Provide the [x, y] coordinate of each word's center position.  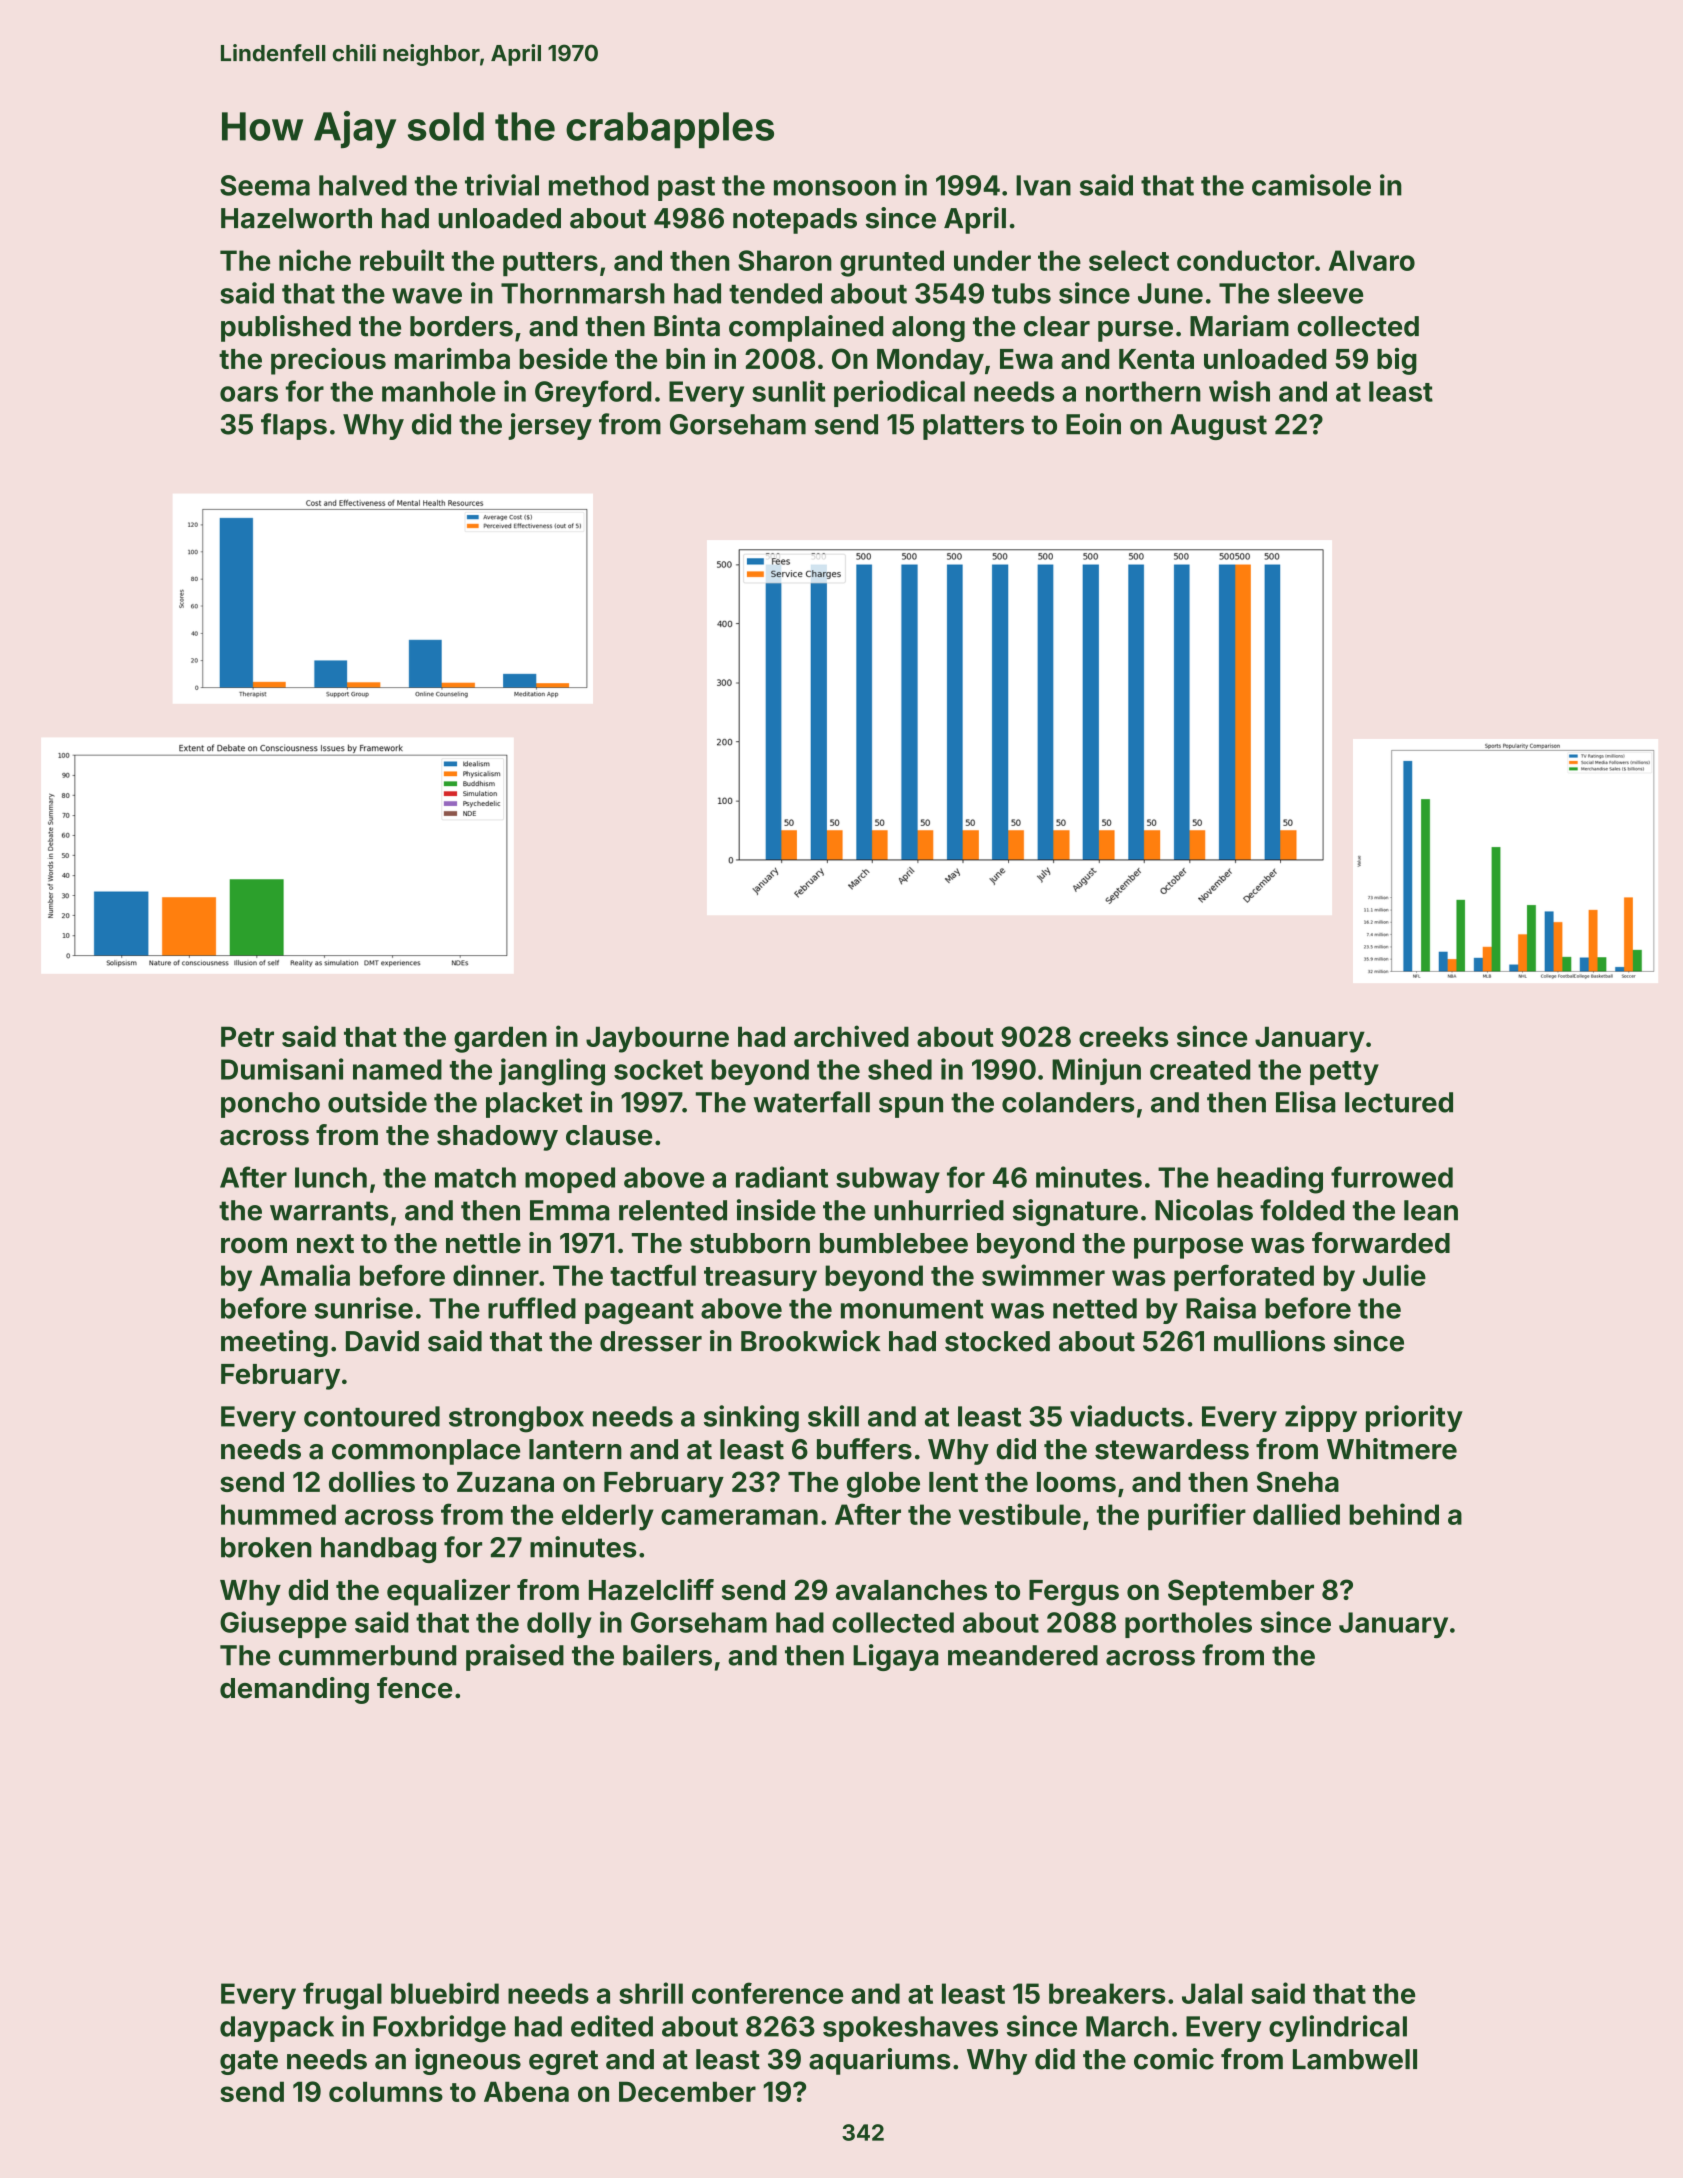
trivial [502, 185]
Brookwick [811, 1341]
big [1397, 361]
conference [767, 1993]
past [686, 189]
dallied [1296, 1514]
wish [1239, 391]
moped [570, 1180]
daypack [277, 2029]
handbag [378, 1550]
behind [1394, 1514]
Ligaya [895, 1657]
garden [500, 1039]
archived [851, 1036]
